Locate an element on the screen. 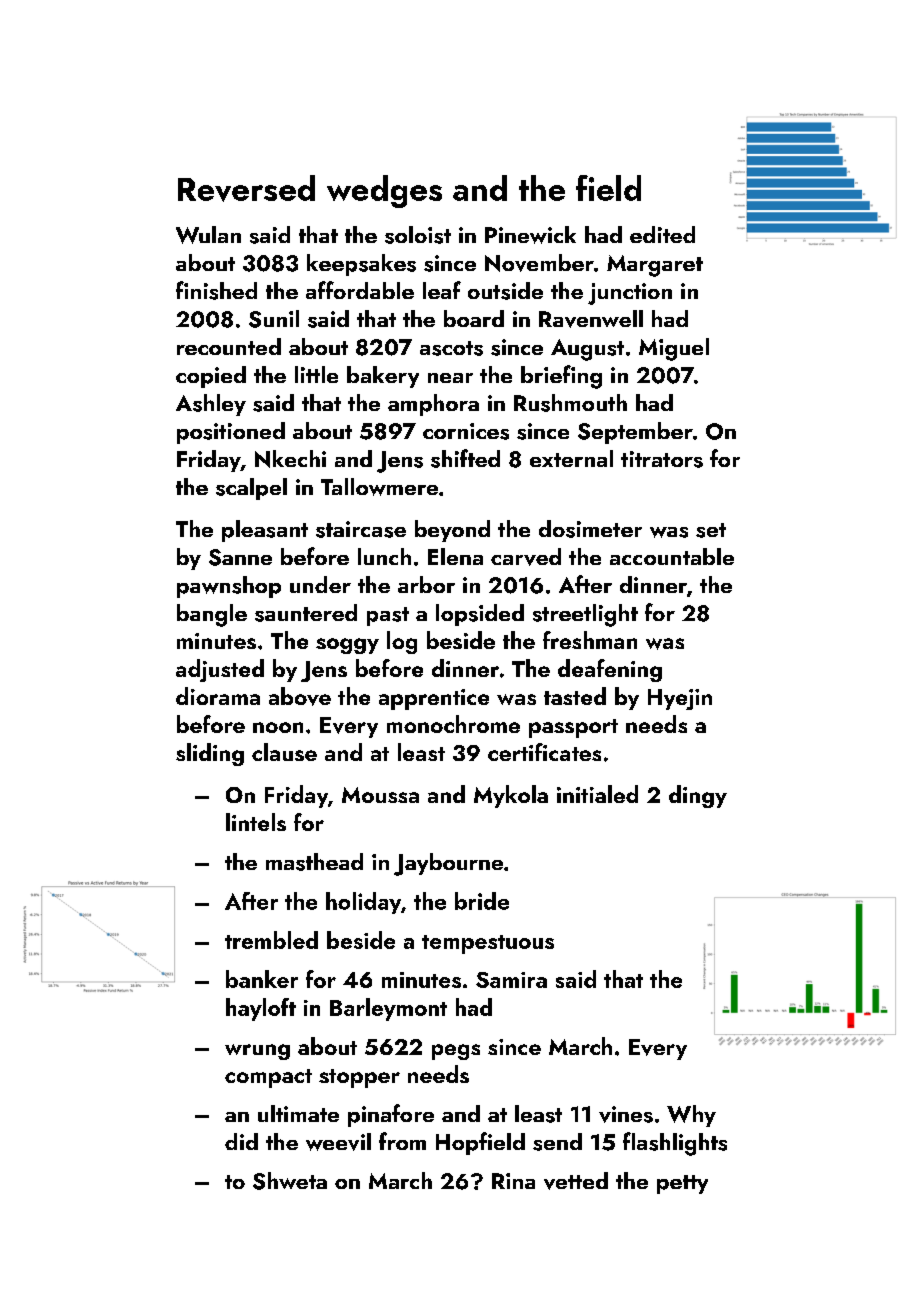 The width and height of the screenshot is (924, 1311). amphora is located at coordinates (433, 405).
